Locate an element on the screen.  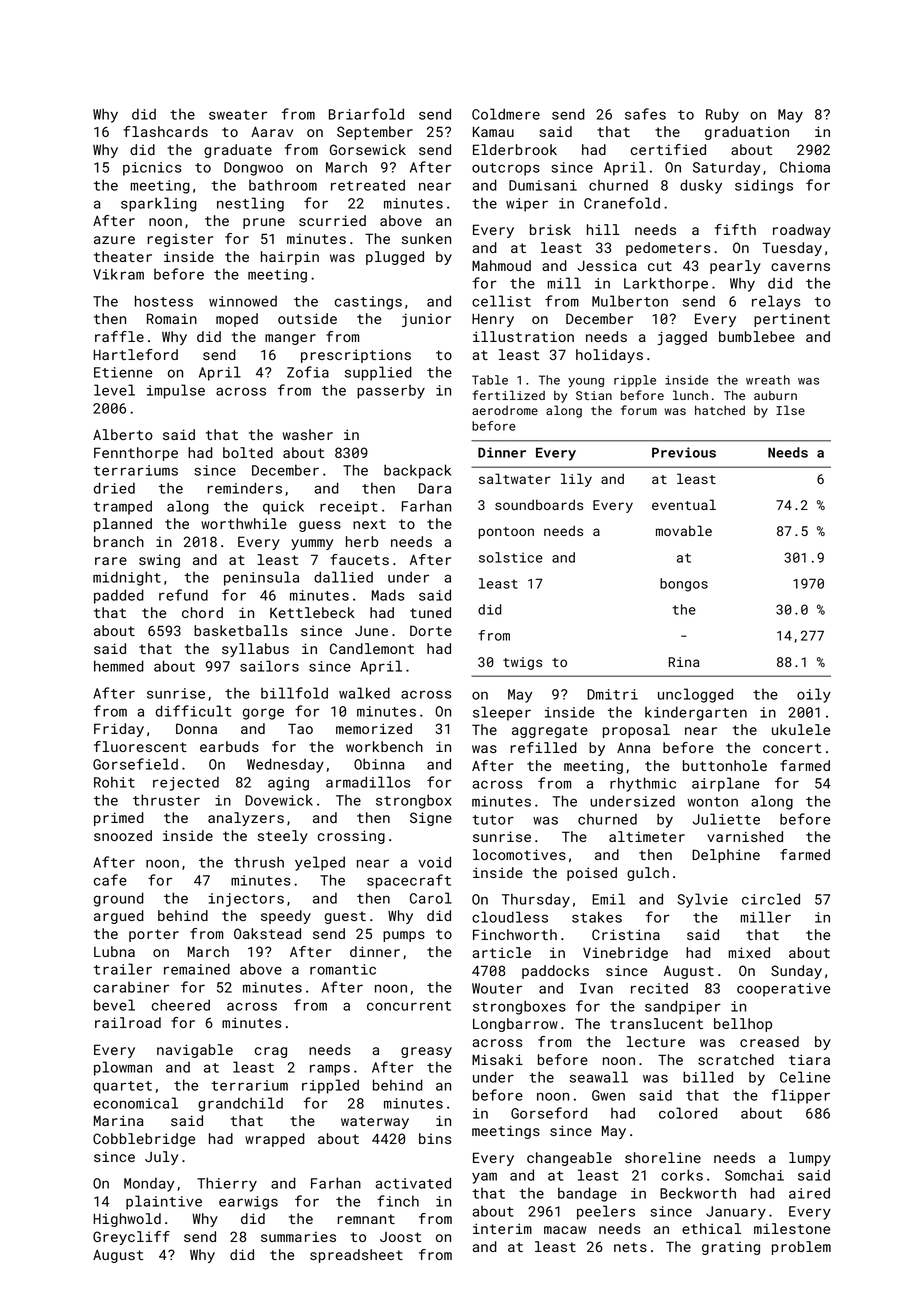
bongos is located at coordinates (684, 585).
